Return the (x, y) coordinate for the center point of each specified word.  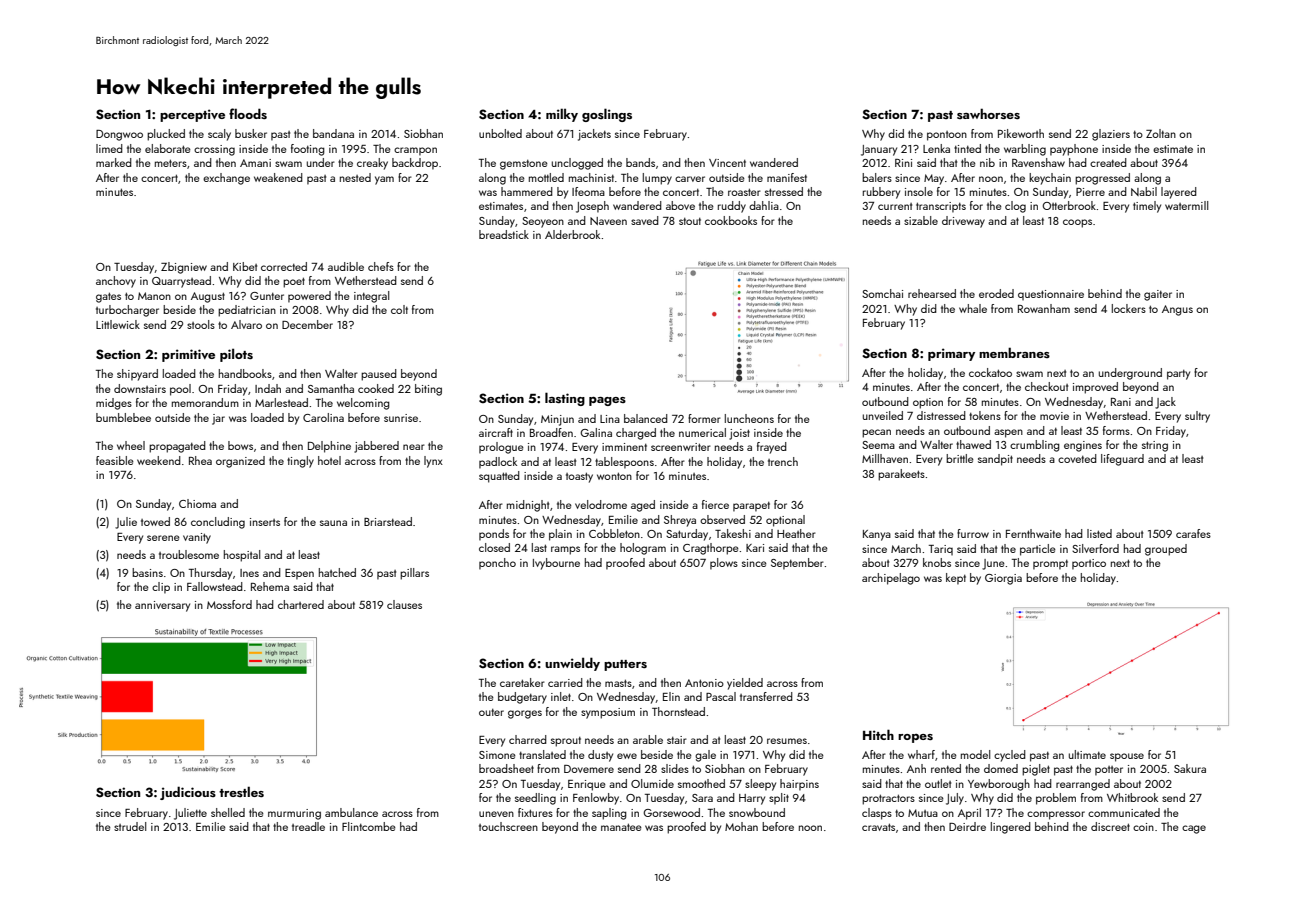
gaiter (1158, 295)
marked (114, 162)
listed (1099, 533)
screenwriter (681, 447)
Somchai (882, 293)
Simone (497, 755)
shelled (228, 812)
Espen (299, 574)
